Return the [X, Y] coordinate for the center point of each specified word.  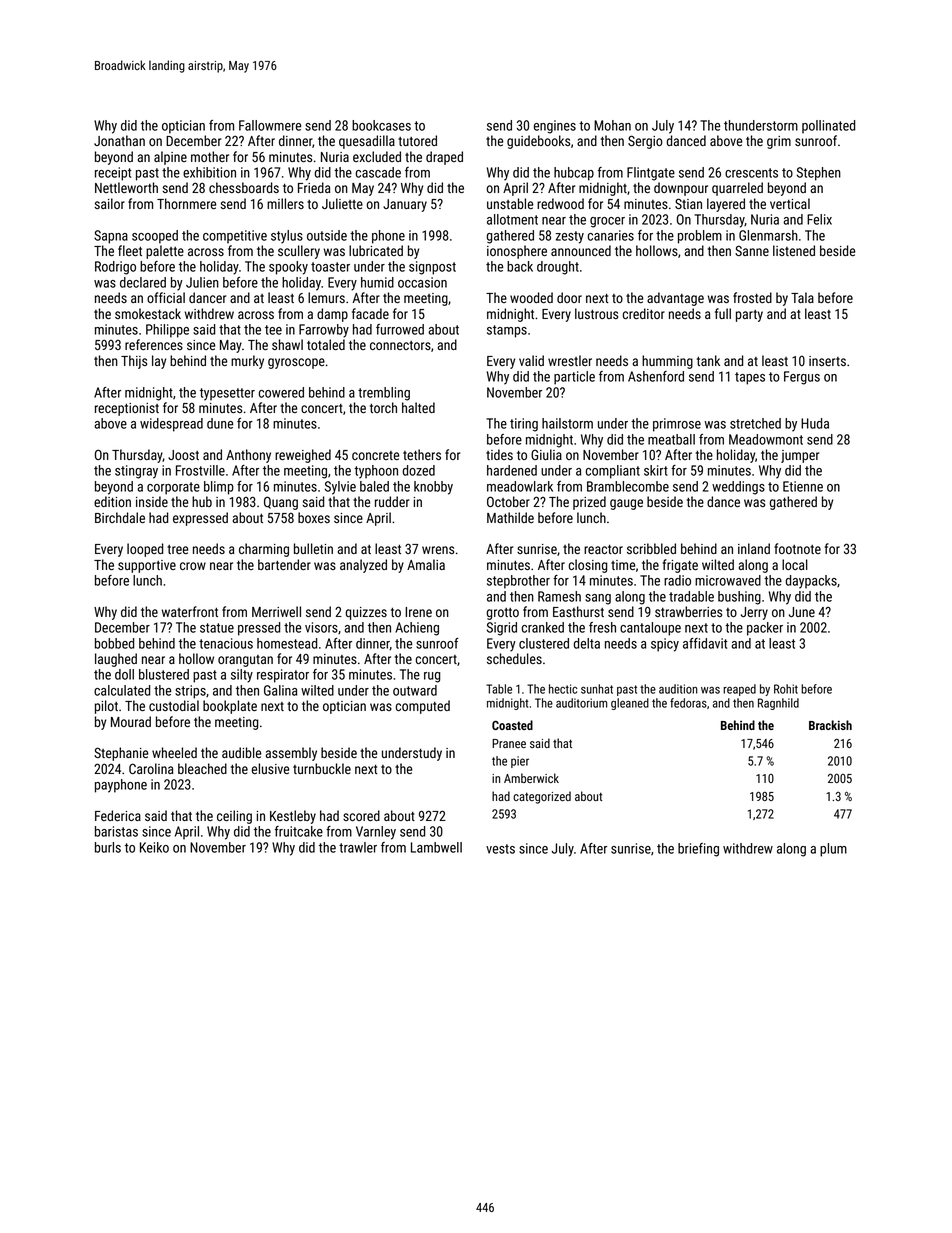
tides [499, 454]
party [749, 316]
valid [531, 360]
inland [754, 548]
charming [264, 550]
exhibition [209, 172]
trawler [358, 847]
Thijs [134, 362]
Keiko [154, 847]
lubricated [376, 250]
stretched [755, 423]
